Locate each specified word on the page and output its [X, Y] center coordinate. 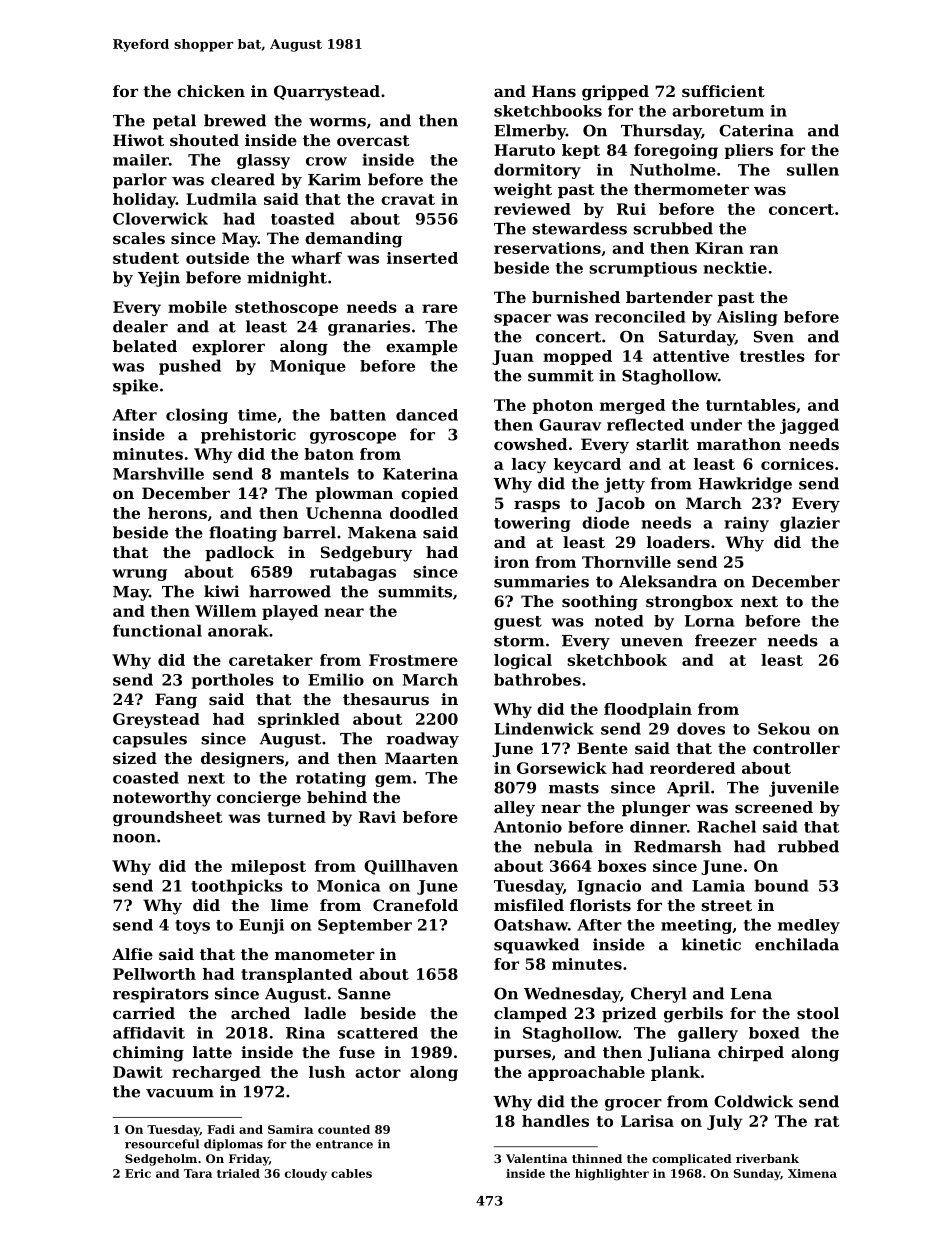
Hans [554, 91]
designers [242, 760]
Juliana [679, 1053]
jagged [809, 426]
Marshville [158, 473]
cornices [797, 464]
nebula [563, 846]
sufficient [723, 91]
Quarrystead [327, 93]
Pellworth [154, 974]
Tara [198, 1173]
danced [427, 415]
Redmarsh [678, 846]
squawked [536, 946]
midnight [287, 279]
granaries [369, 328]
